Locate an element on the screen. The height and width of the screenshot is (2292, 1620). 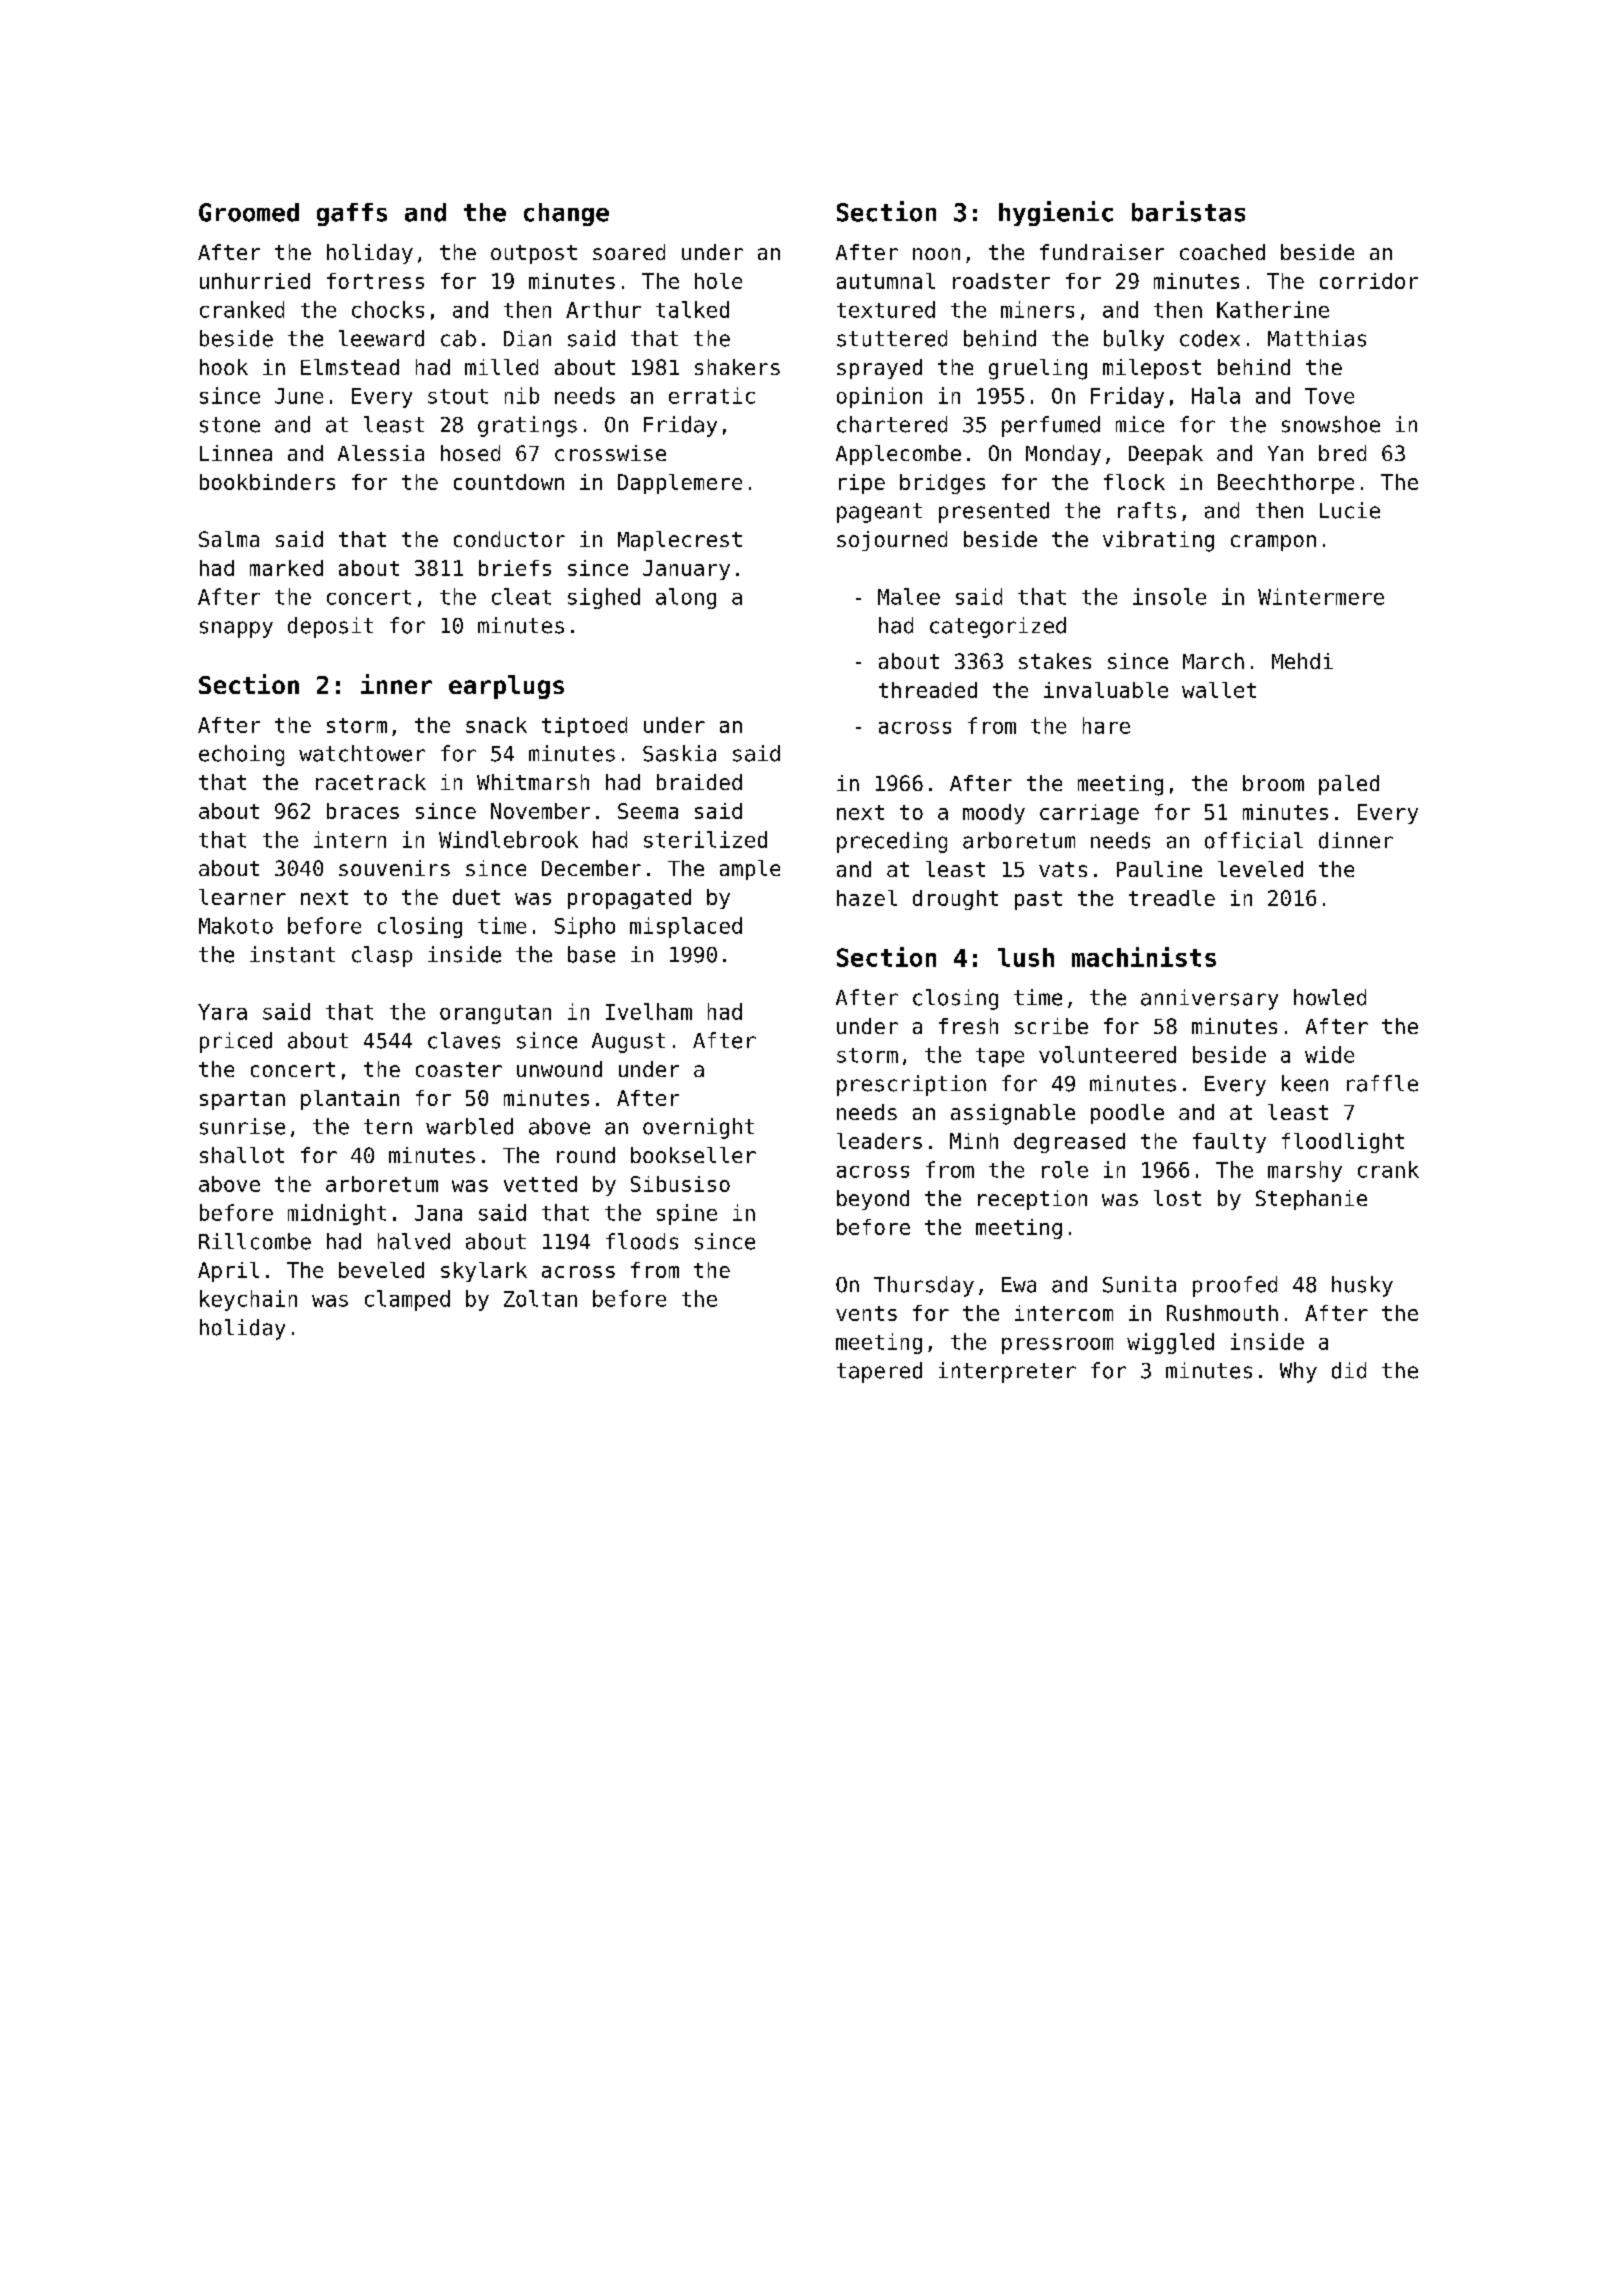
floods is located at coordinates (642, 1241).
